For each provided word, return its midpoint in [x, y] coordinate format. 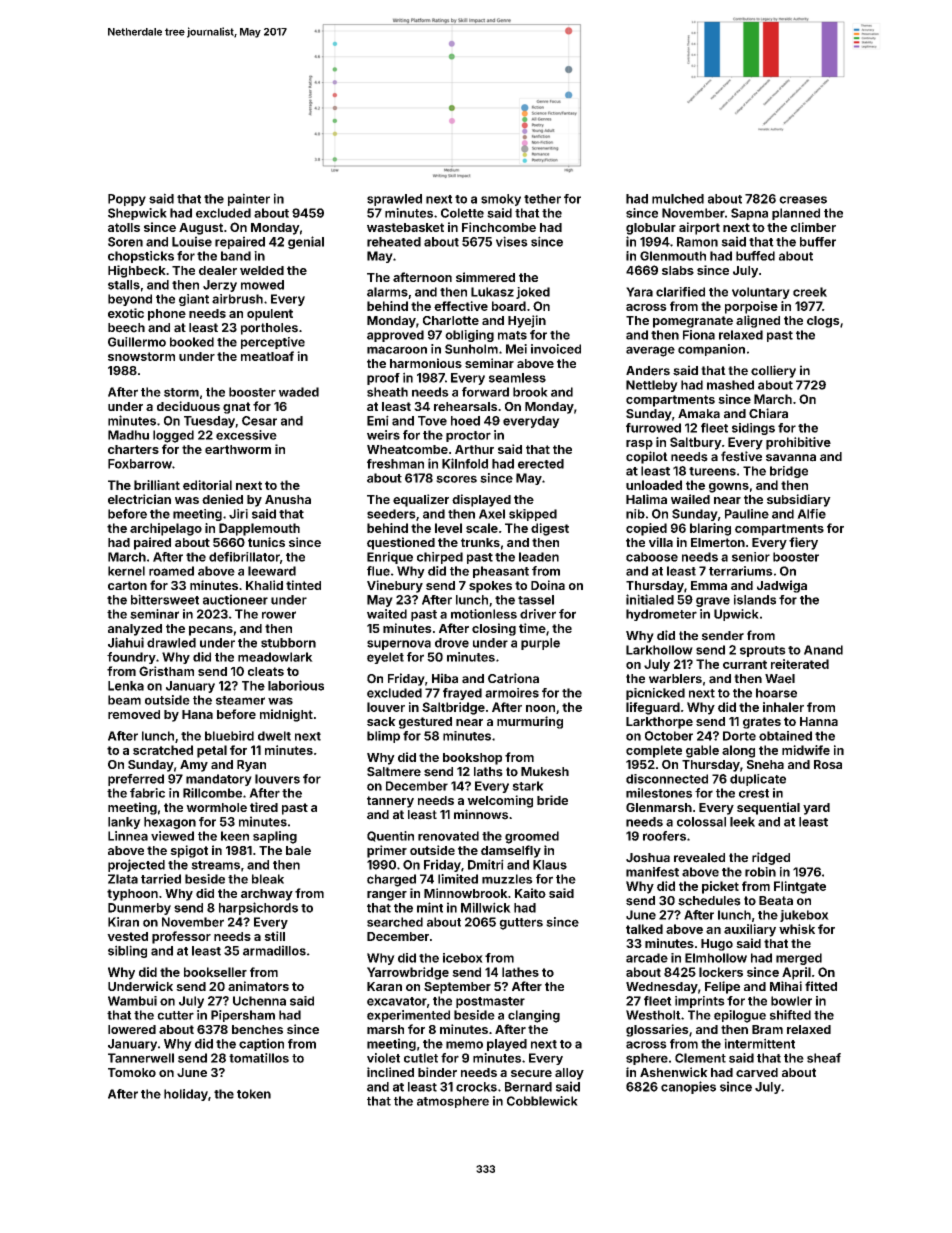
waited [387, 614]
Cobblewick [542, 1101]
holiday [186, 1095]
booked [192, 342]
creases [803, 200]
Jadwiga [782, 586]
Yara [639, 292]
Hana [197, 714]
